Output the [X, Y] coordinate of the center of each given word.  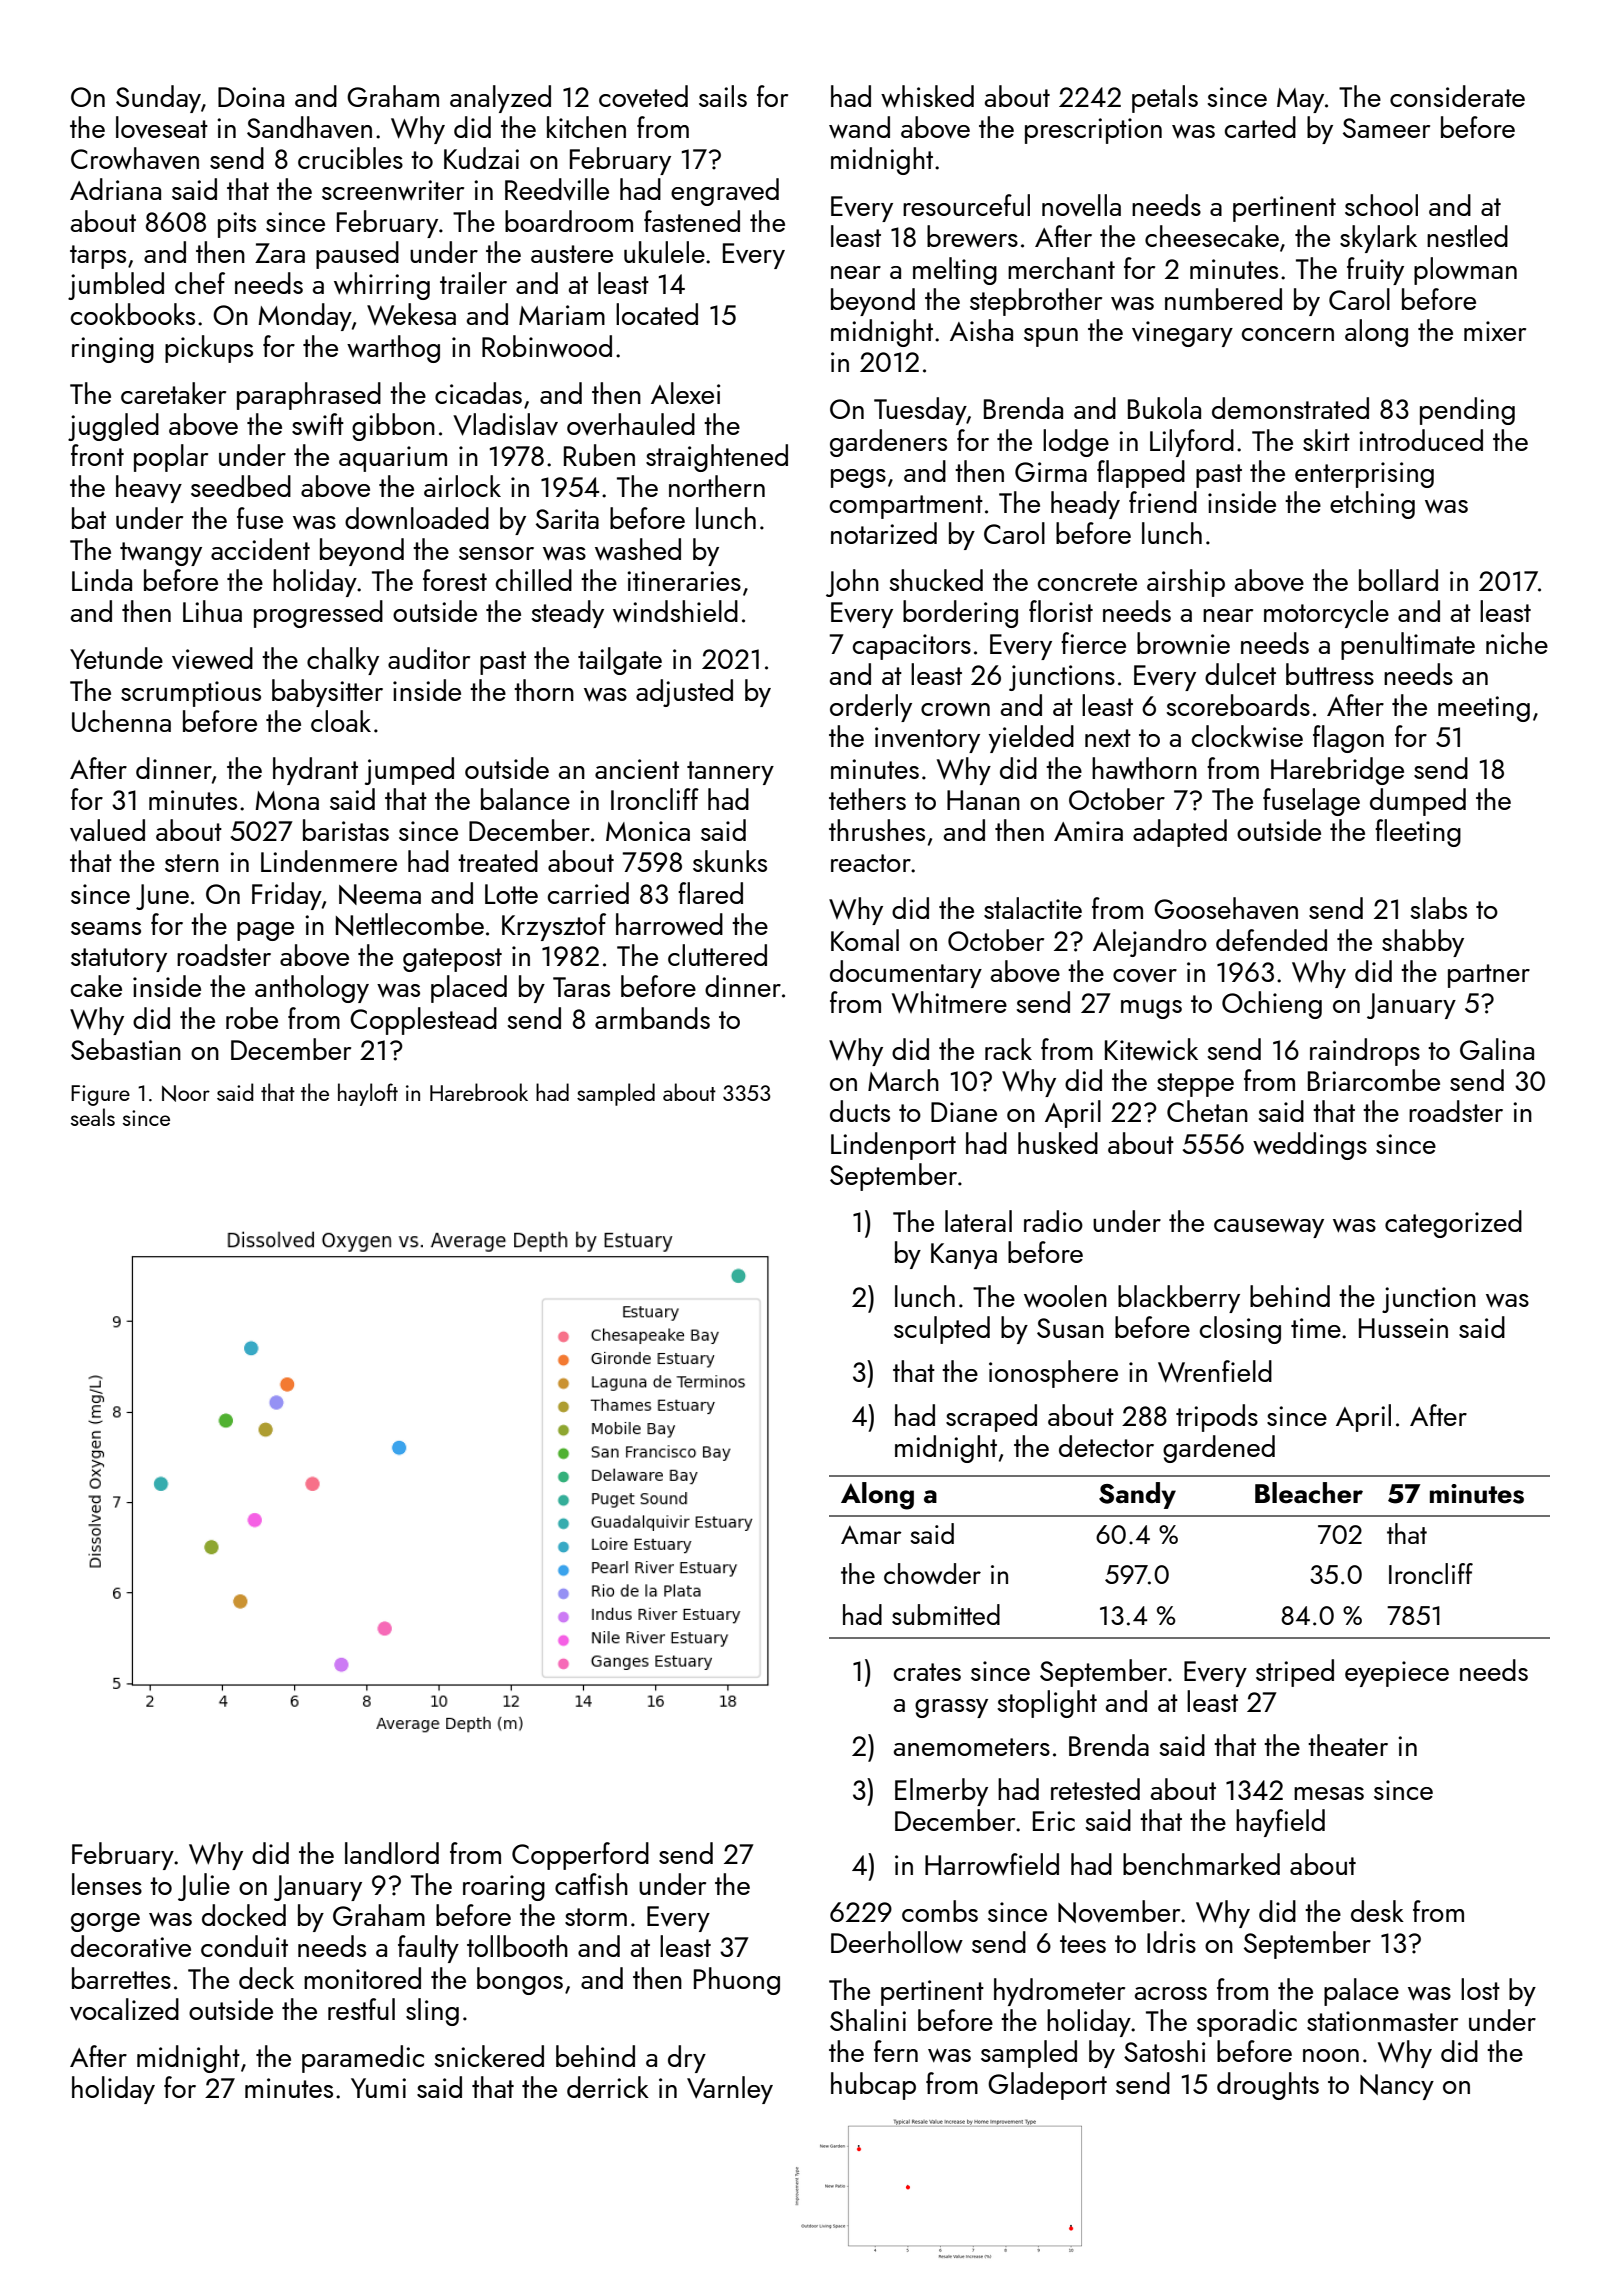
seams [106, 928]
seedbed [241, 486]
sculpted [942, 1330]
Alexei [685, 393]
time [1316, 1328]
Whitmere [949, 1002]
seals [93, 1117]
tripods [1217, 1418]
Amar [871, 1535]
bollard [1398, 580]
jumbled [116, 286]
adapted [1180, 833]
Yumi [378, 2088]
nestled [1467, 236]
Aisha [981, 330]
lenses [107, 1884]
